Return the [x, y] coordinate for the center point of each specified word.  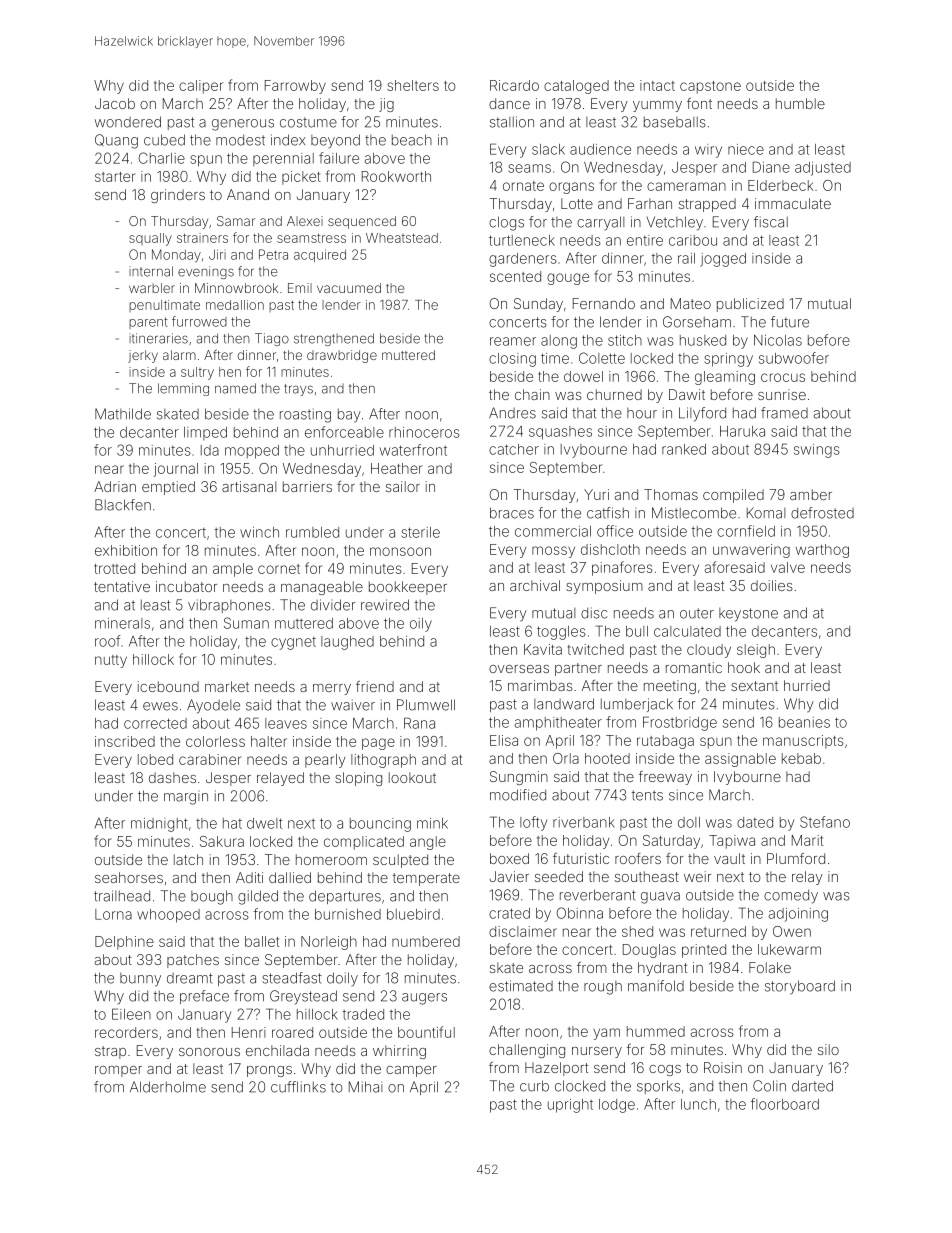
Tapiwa [732, 842]
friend [375, 686]
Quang [116, 141]
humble [800, 103]
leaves [286, 723]
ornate [523, 186]
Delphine [124, 943]
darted [812, 1086]
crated [509, 913]
